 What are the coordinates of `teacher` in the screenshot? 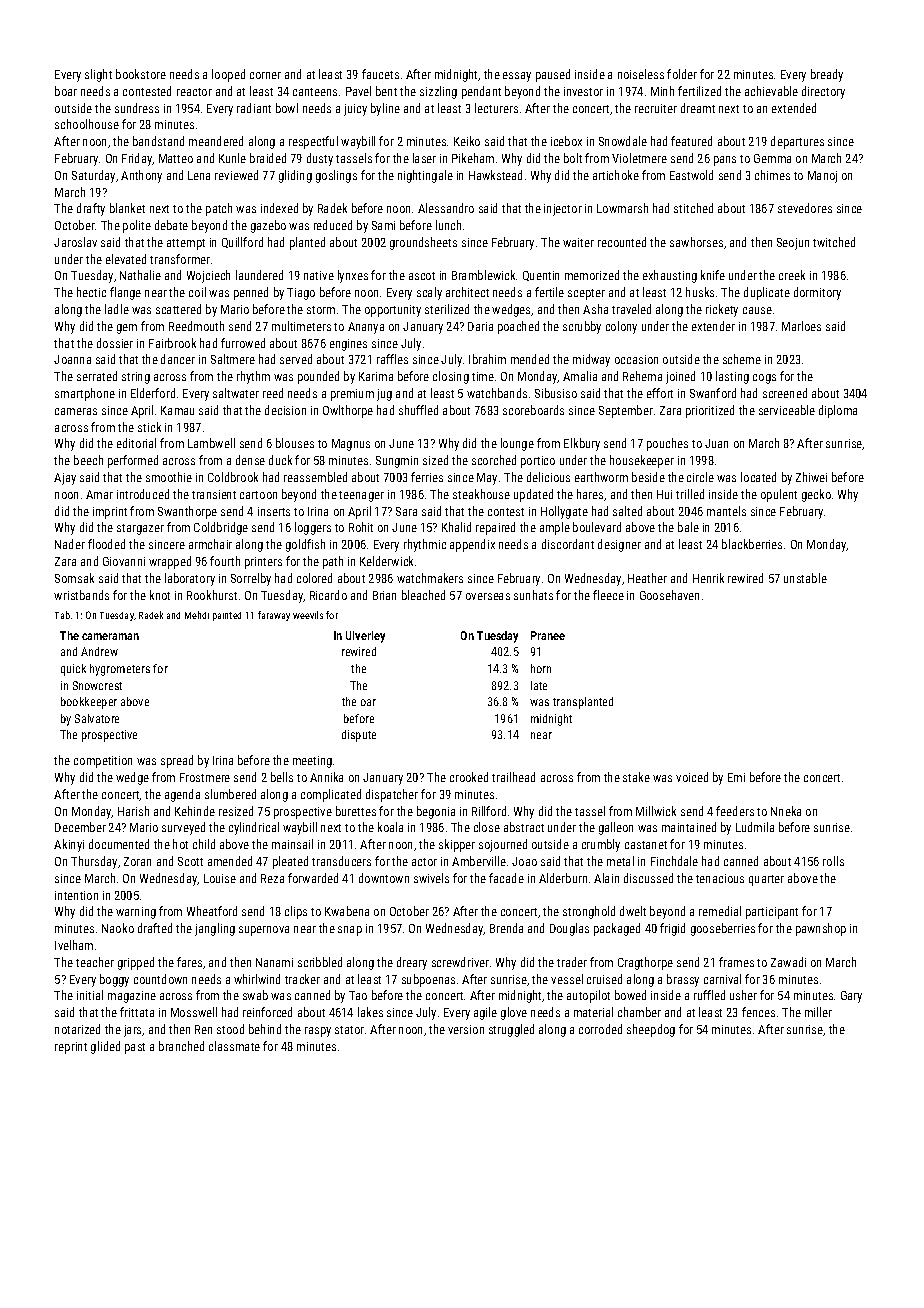 It's located at (95, 962).
